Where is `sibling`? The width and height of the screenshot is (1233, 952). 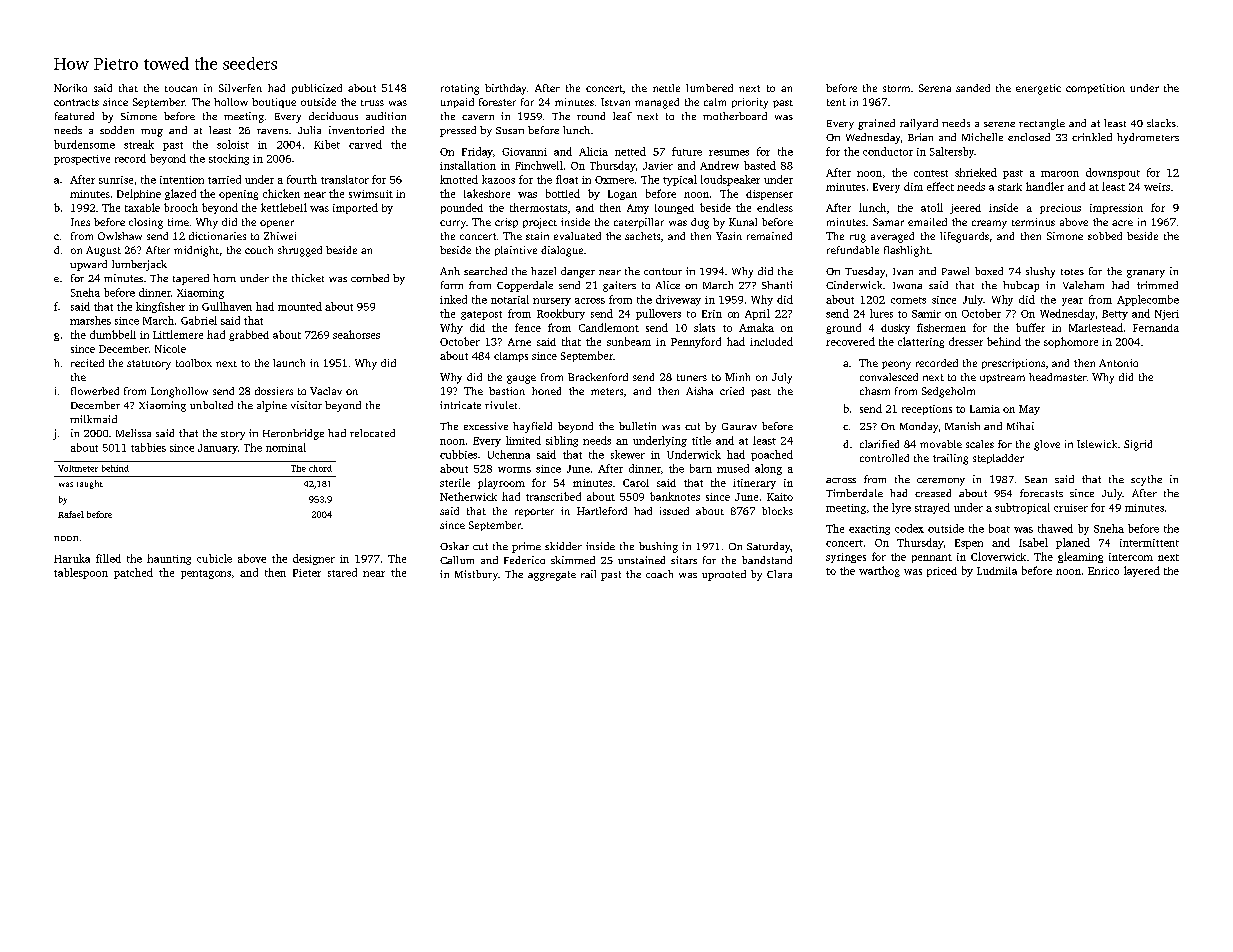
sibling is located at coordinates (562, 441).
